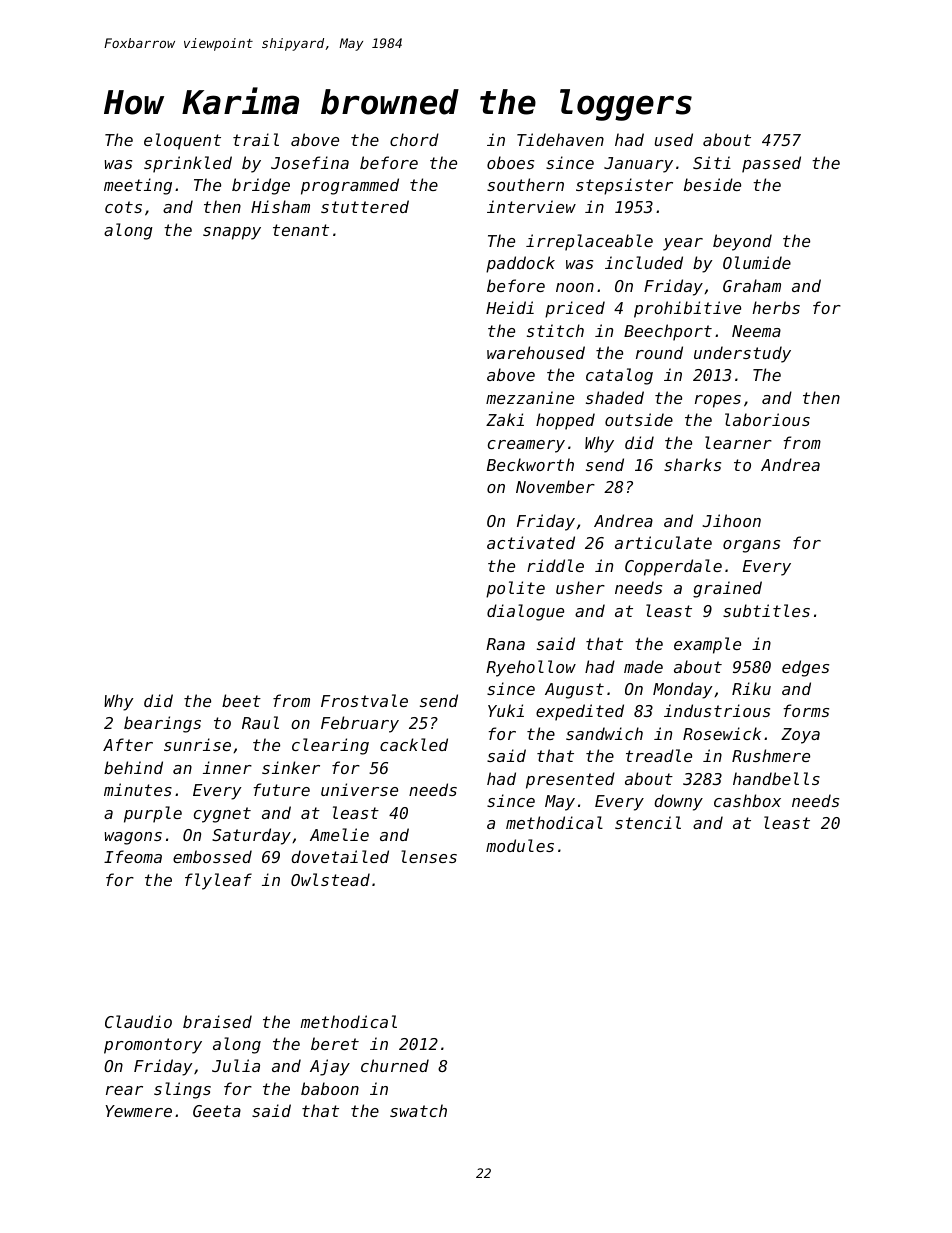 Image resolution: width=952 pixels, height=1233 pixels. What do you see at coordinates (771, 164) in the page?
I see `passed` at bounding box center [771, 164].
